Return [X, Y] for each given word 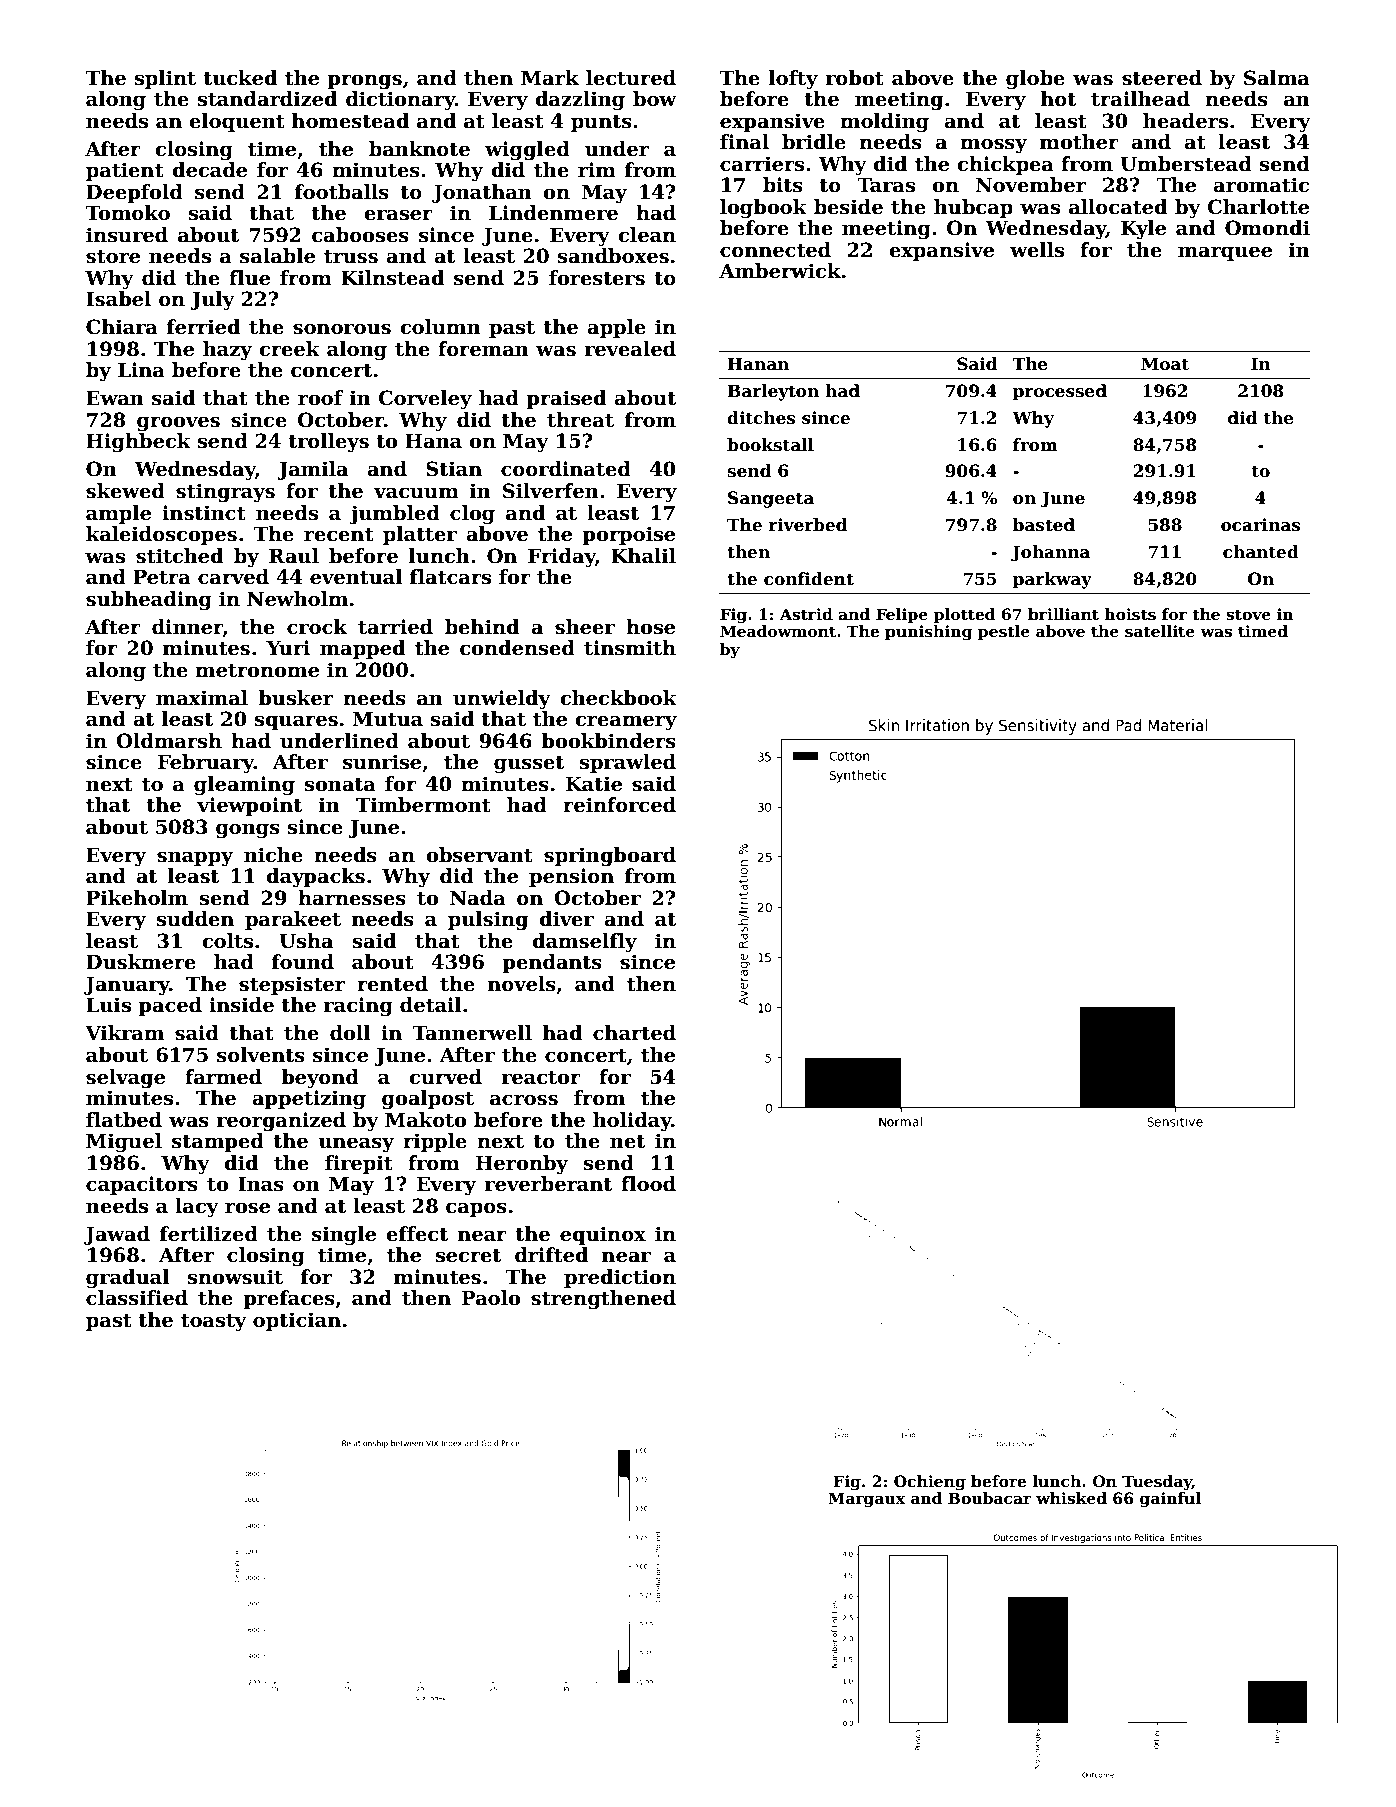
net [627, 1142]
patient [125, 171]
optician [297, 1321]
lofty [793, 79]
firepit [359, 1164]
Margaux [866, 1500]
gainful [1170, 1500]
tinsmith [630, 648]
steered [1162, 78]
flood [648, 1184]
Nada [478, 898]
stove [1248, 615]
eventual [356, 577]
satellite [1160, 631]
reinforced [619, 805]
